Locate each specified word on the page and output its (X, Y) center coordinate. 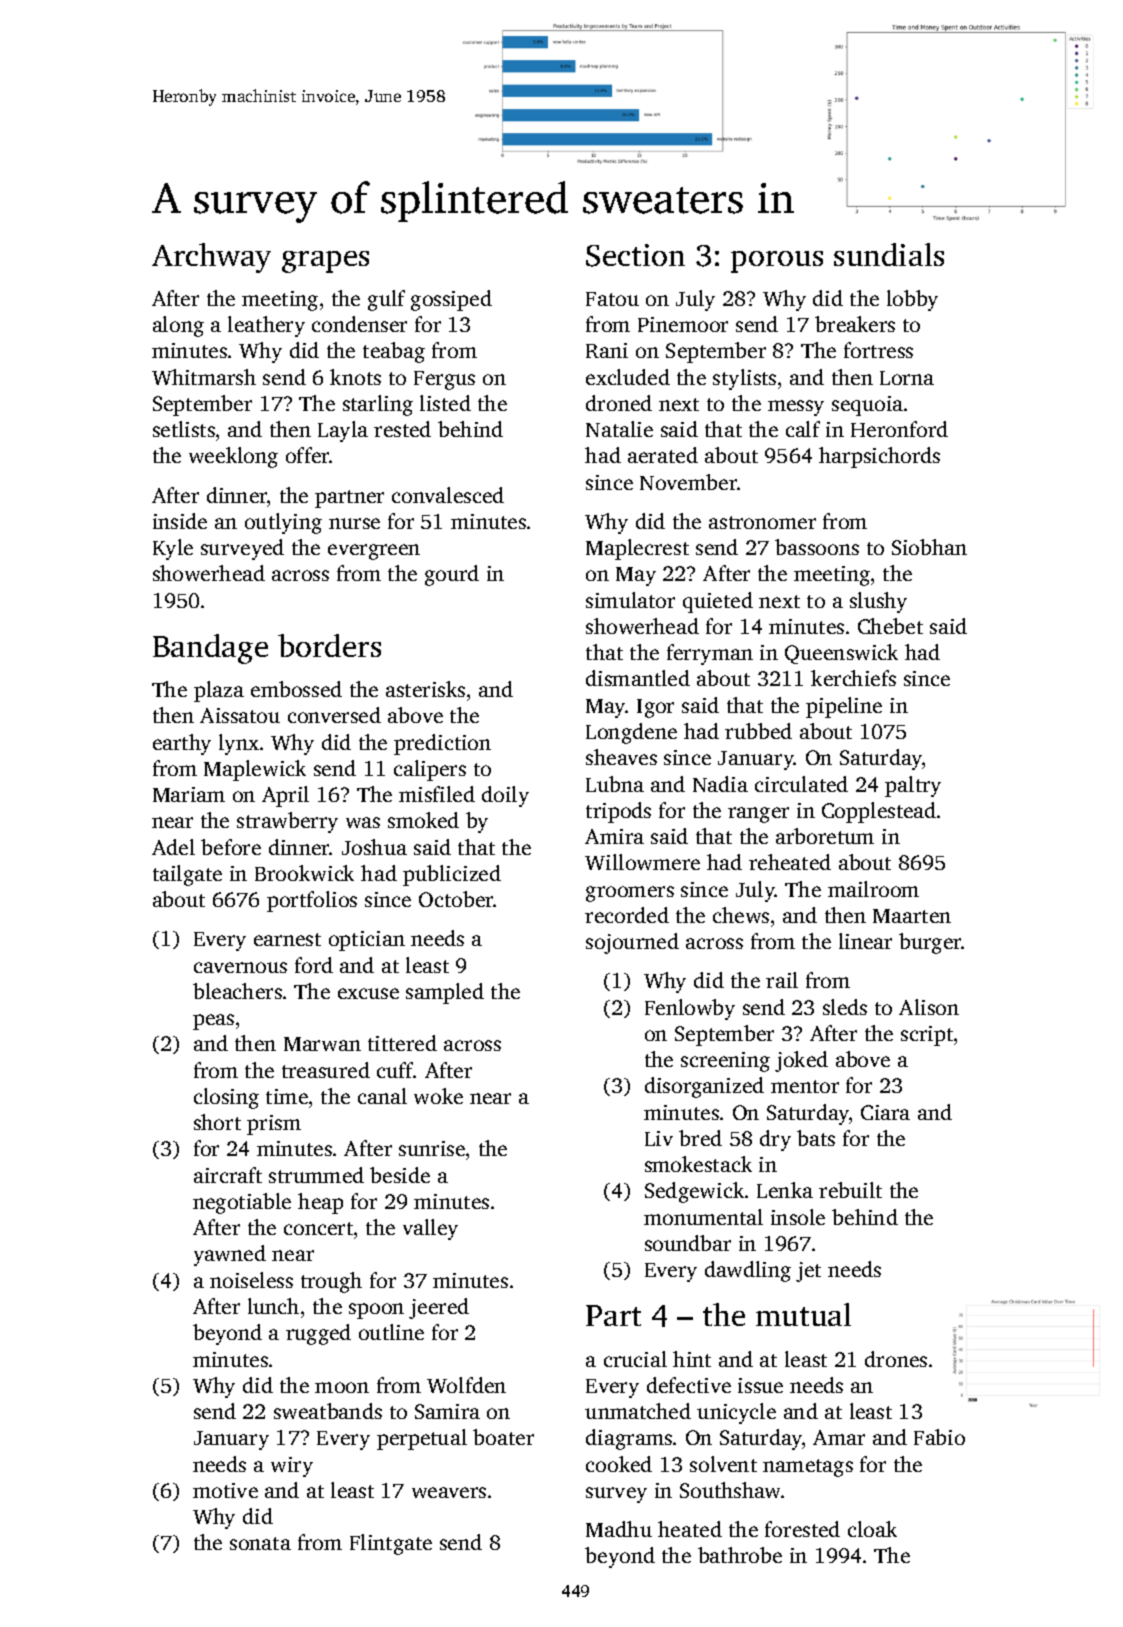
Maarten (912, 916)
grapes (325, 262)
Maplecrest (637, 549)
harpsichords (879, 457)
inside (180, 521)
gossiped (451, 300)
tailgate (187, 875)
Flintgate (391, 1544)
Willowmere (642, 862)
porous (777, 262)
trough (331, 1282)
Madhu (619, 1529)
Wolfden (466, 1385)
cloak (872, 1529)
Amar (839, 1437)
